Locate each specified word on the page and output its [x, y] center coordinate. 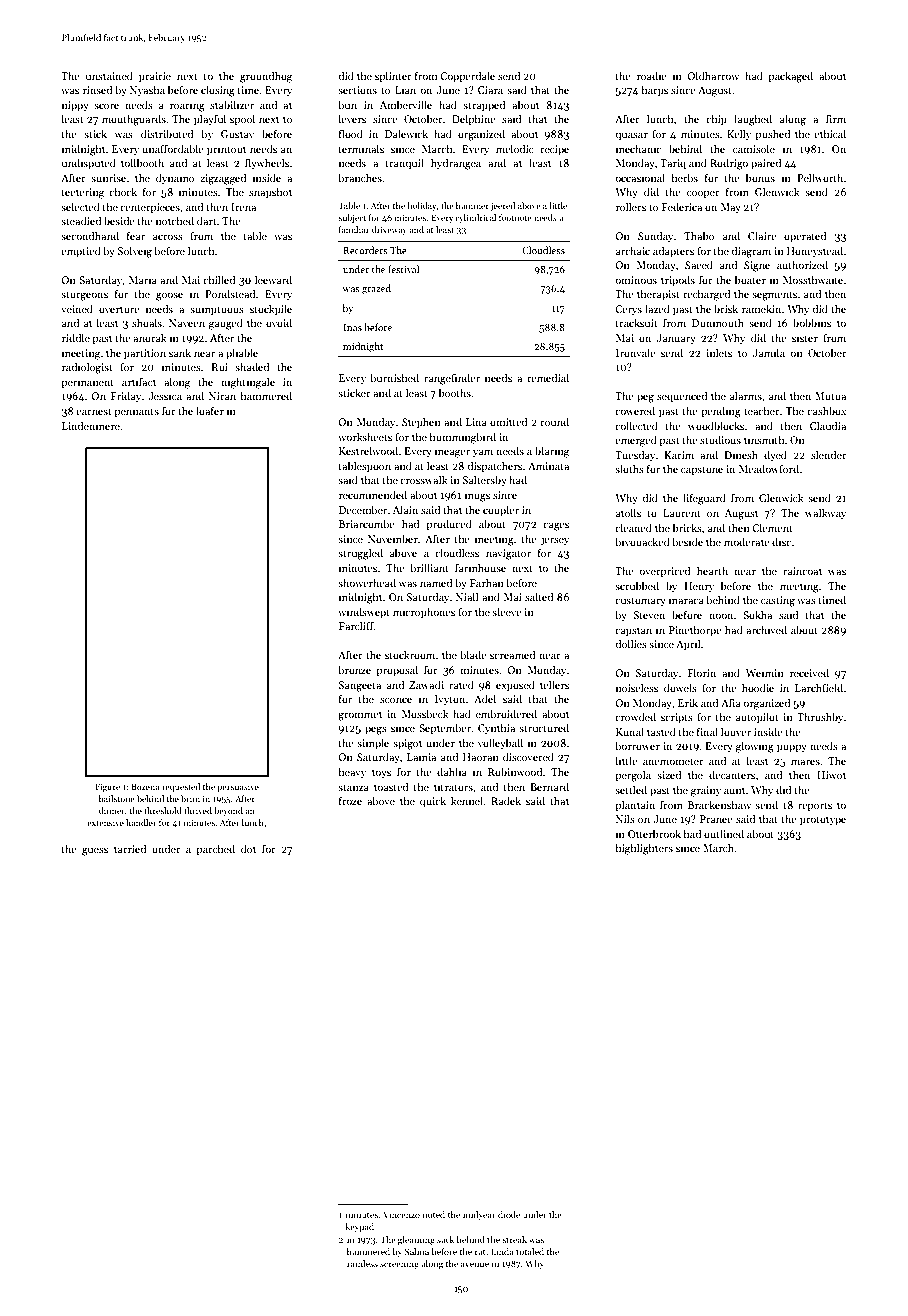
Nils [625, 818]
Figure [107, 787]
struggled [360, 554]
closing [218, 91]
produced [449, 524]
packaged [791, 77]
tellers [554, 684]
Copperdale [467, 76]
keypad [359, 1227]
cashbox [826, 410]
